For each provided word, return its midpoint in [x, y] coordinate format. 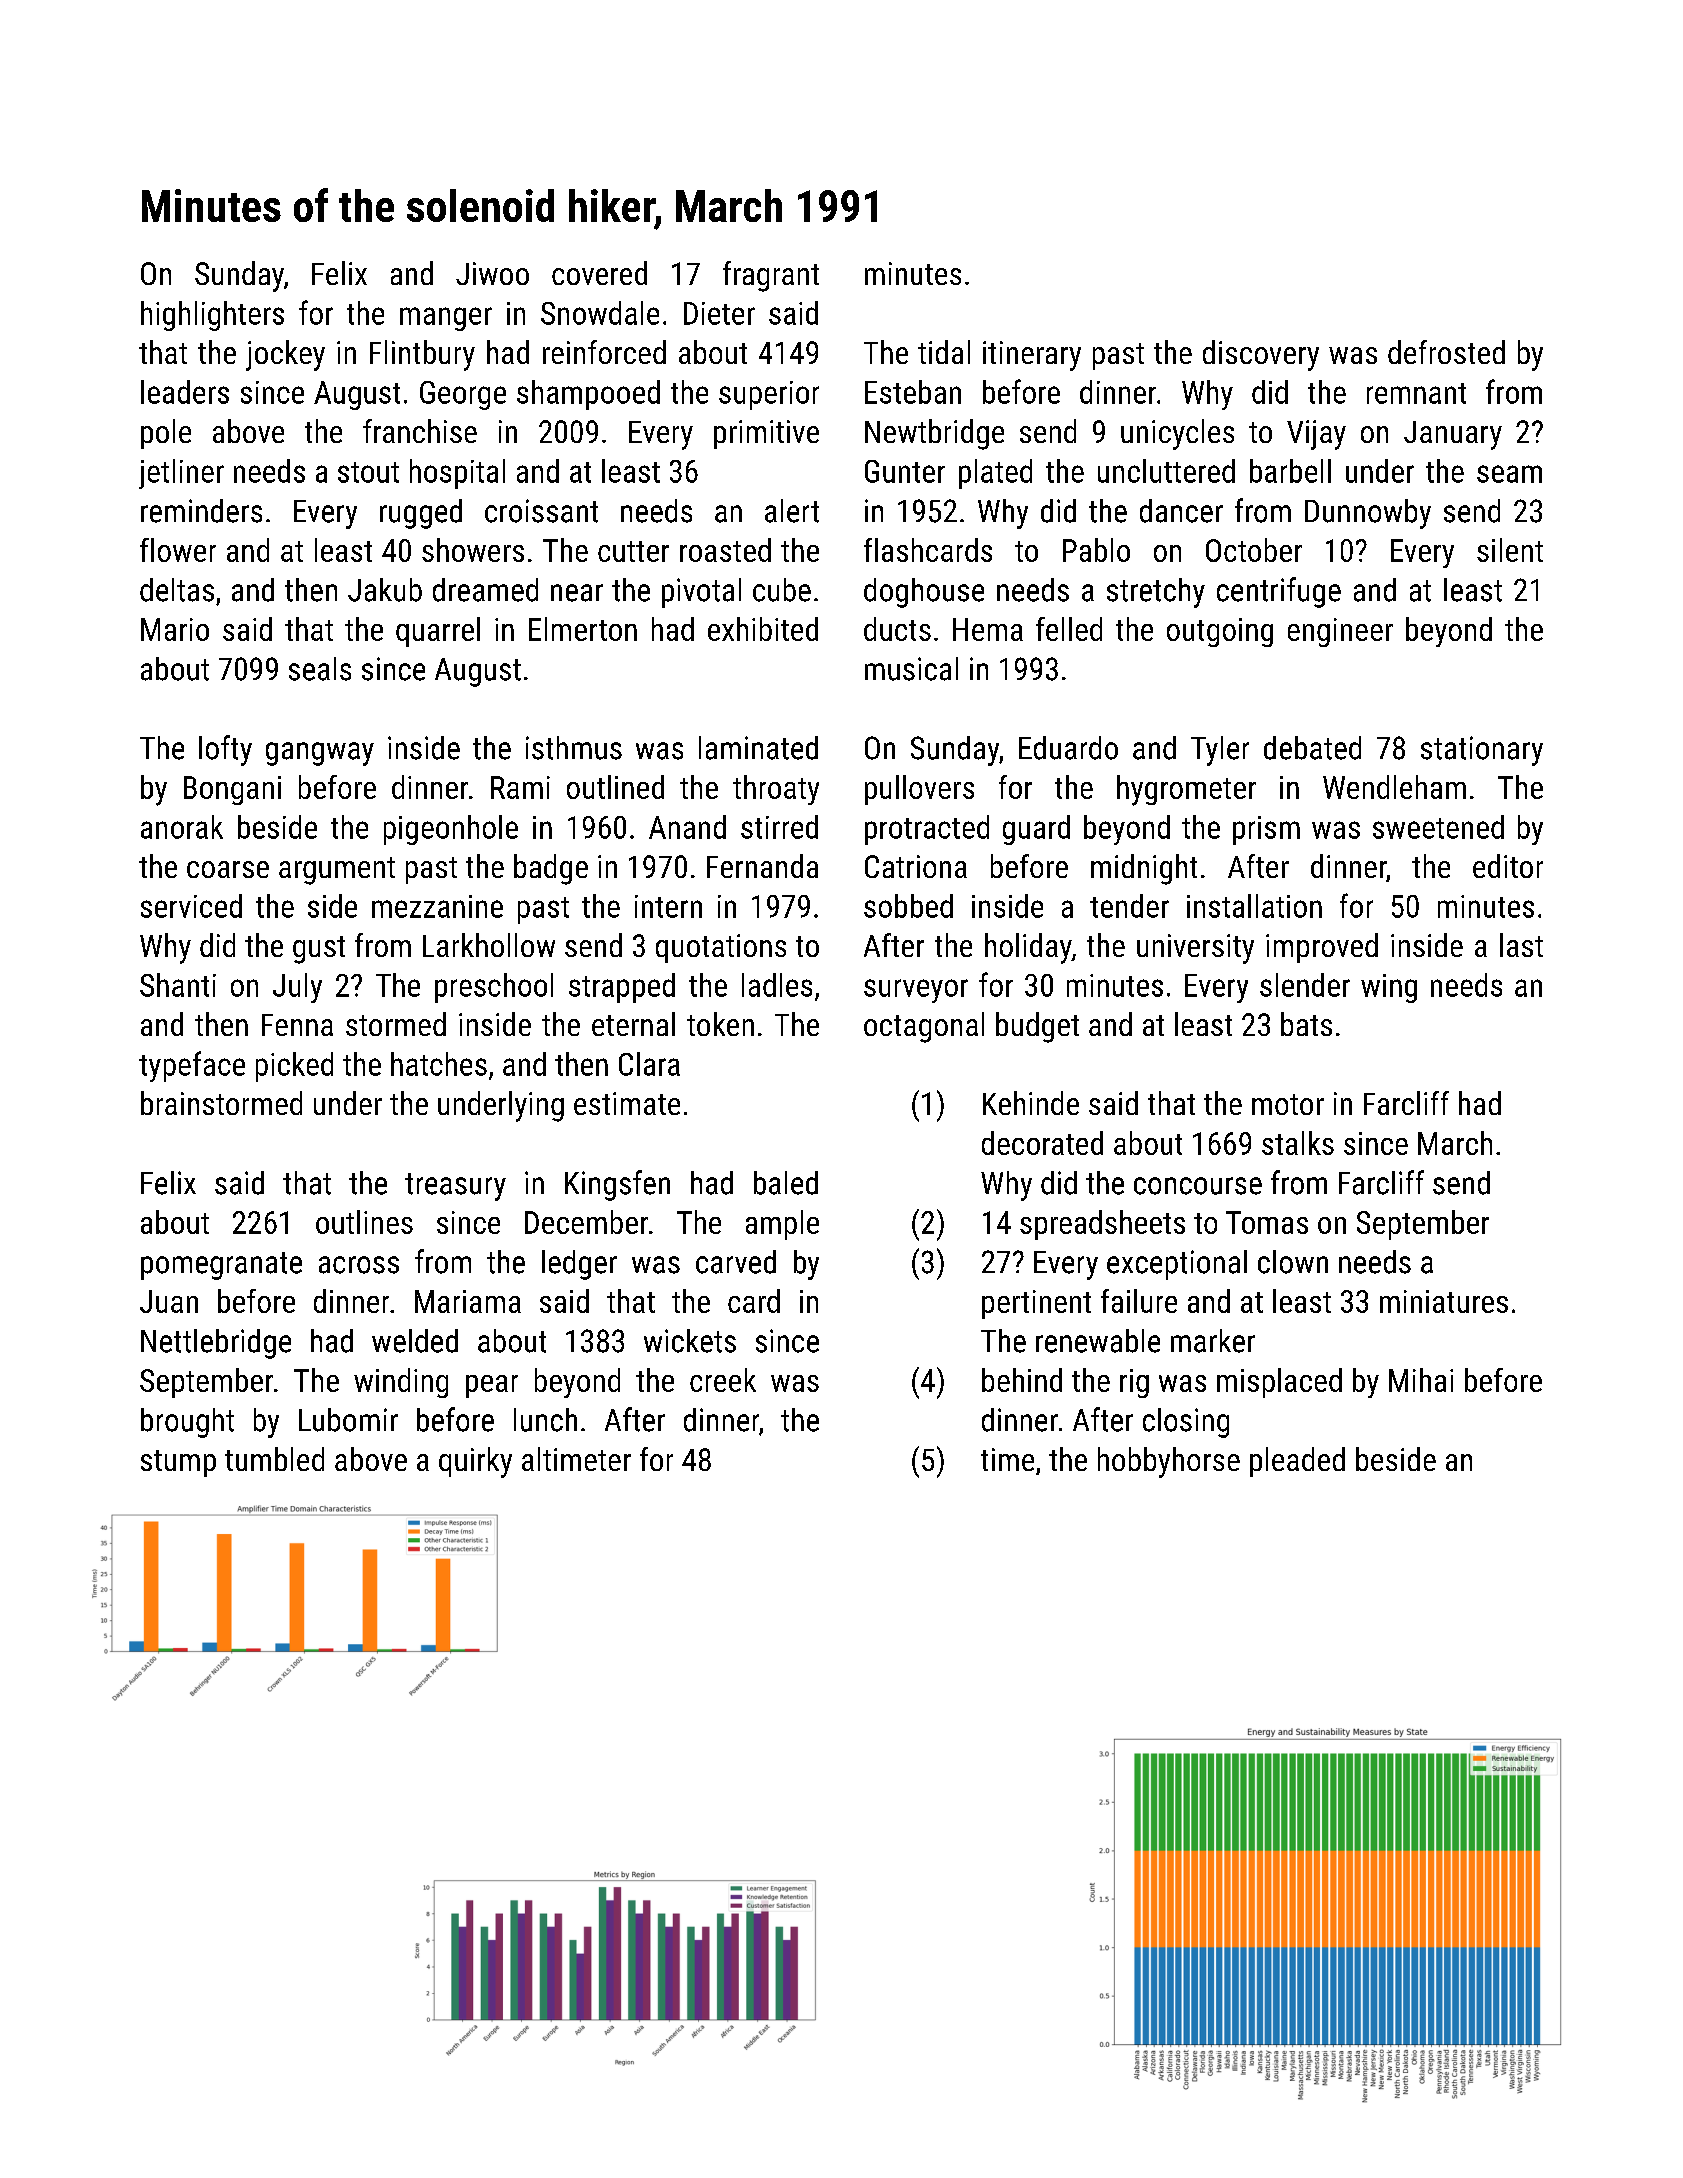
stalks [1298, 1143]
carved [736, 1262]
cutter [633, 551]
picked [294, 1067]
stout [368, 472]
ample [782, 1225]
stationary [1482, 751]
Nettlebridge [216, 1344]
